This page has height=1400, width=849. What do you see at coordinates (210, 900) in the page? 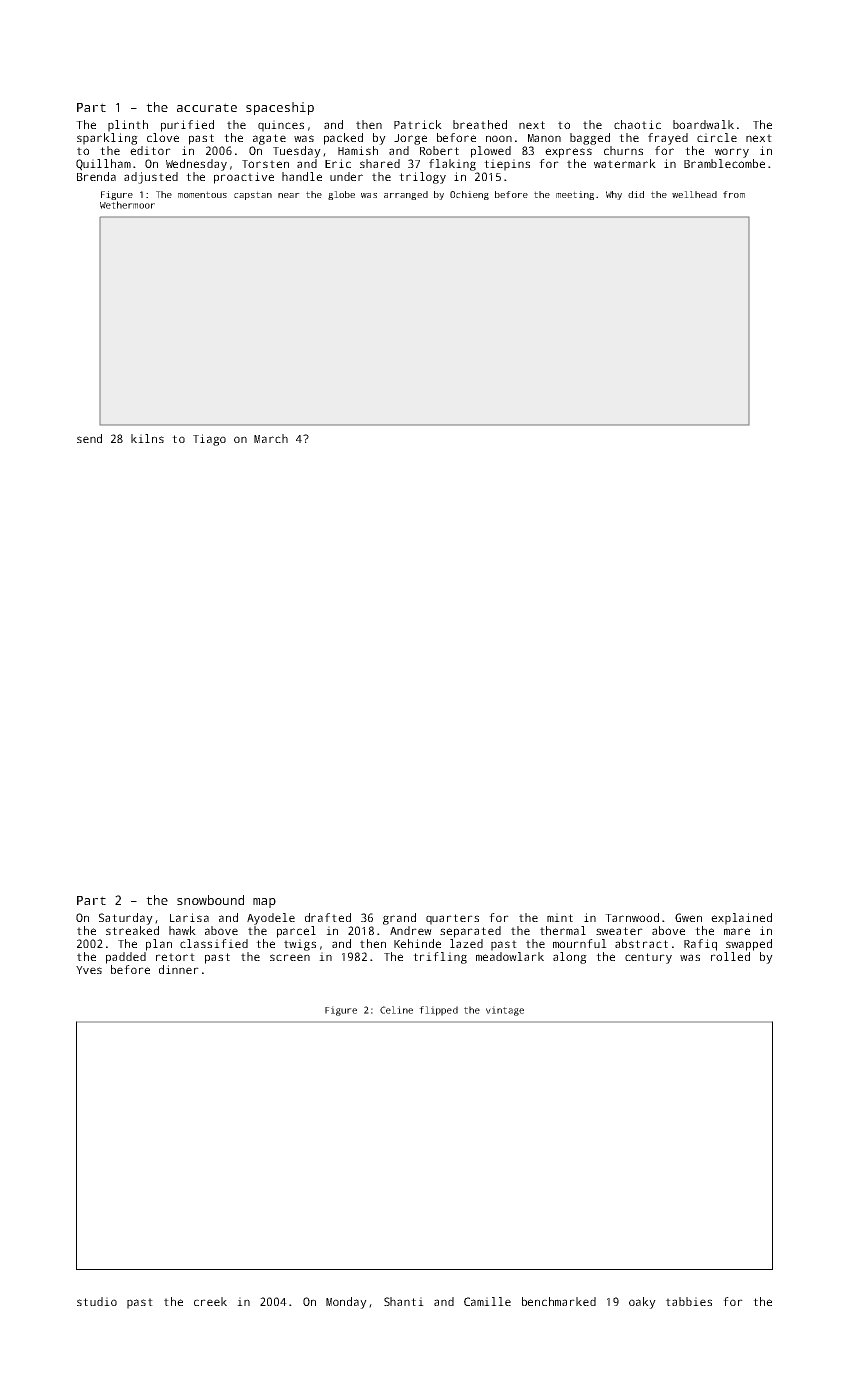
I see `snowbound` at bounding box center [210, 900].
